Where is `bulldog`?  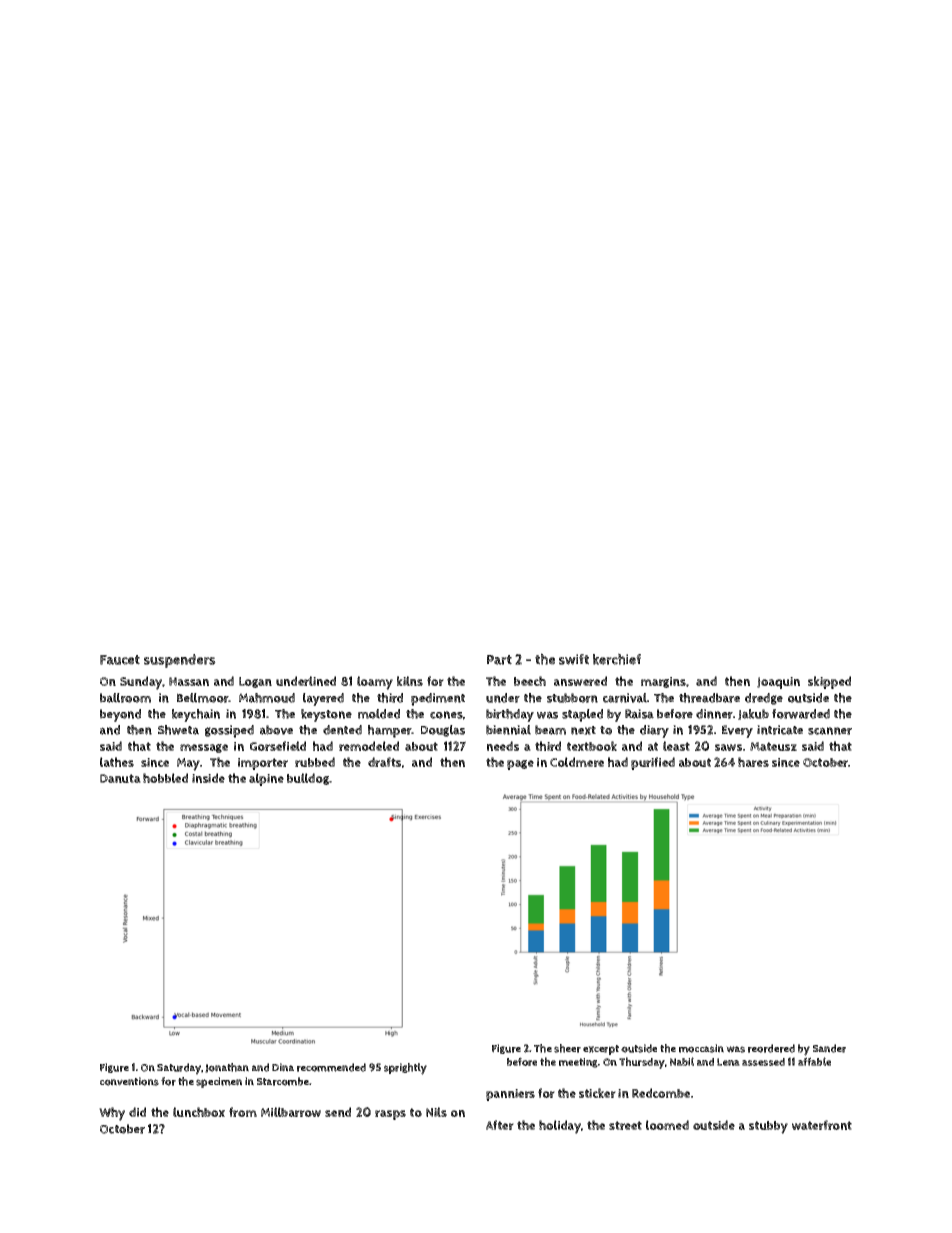
bulldog is located at coordinates (308, 779).
